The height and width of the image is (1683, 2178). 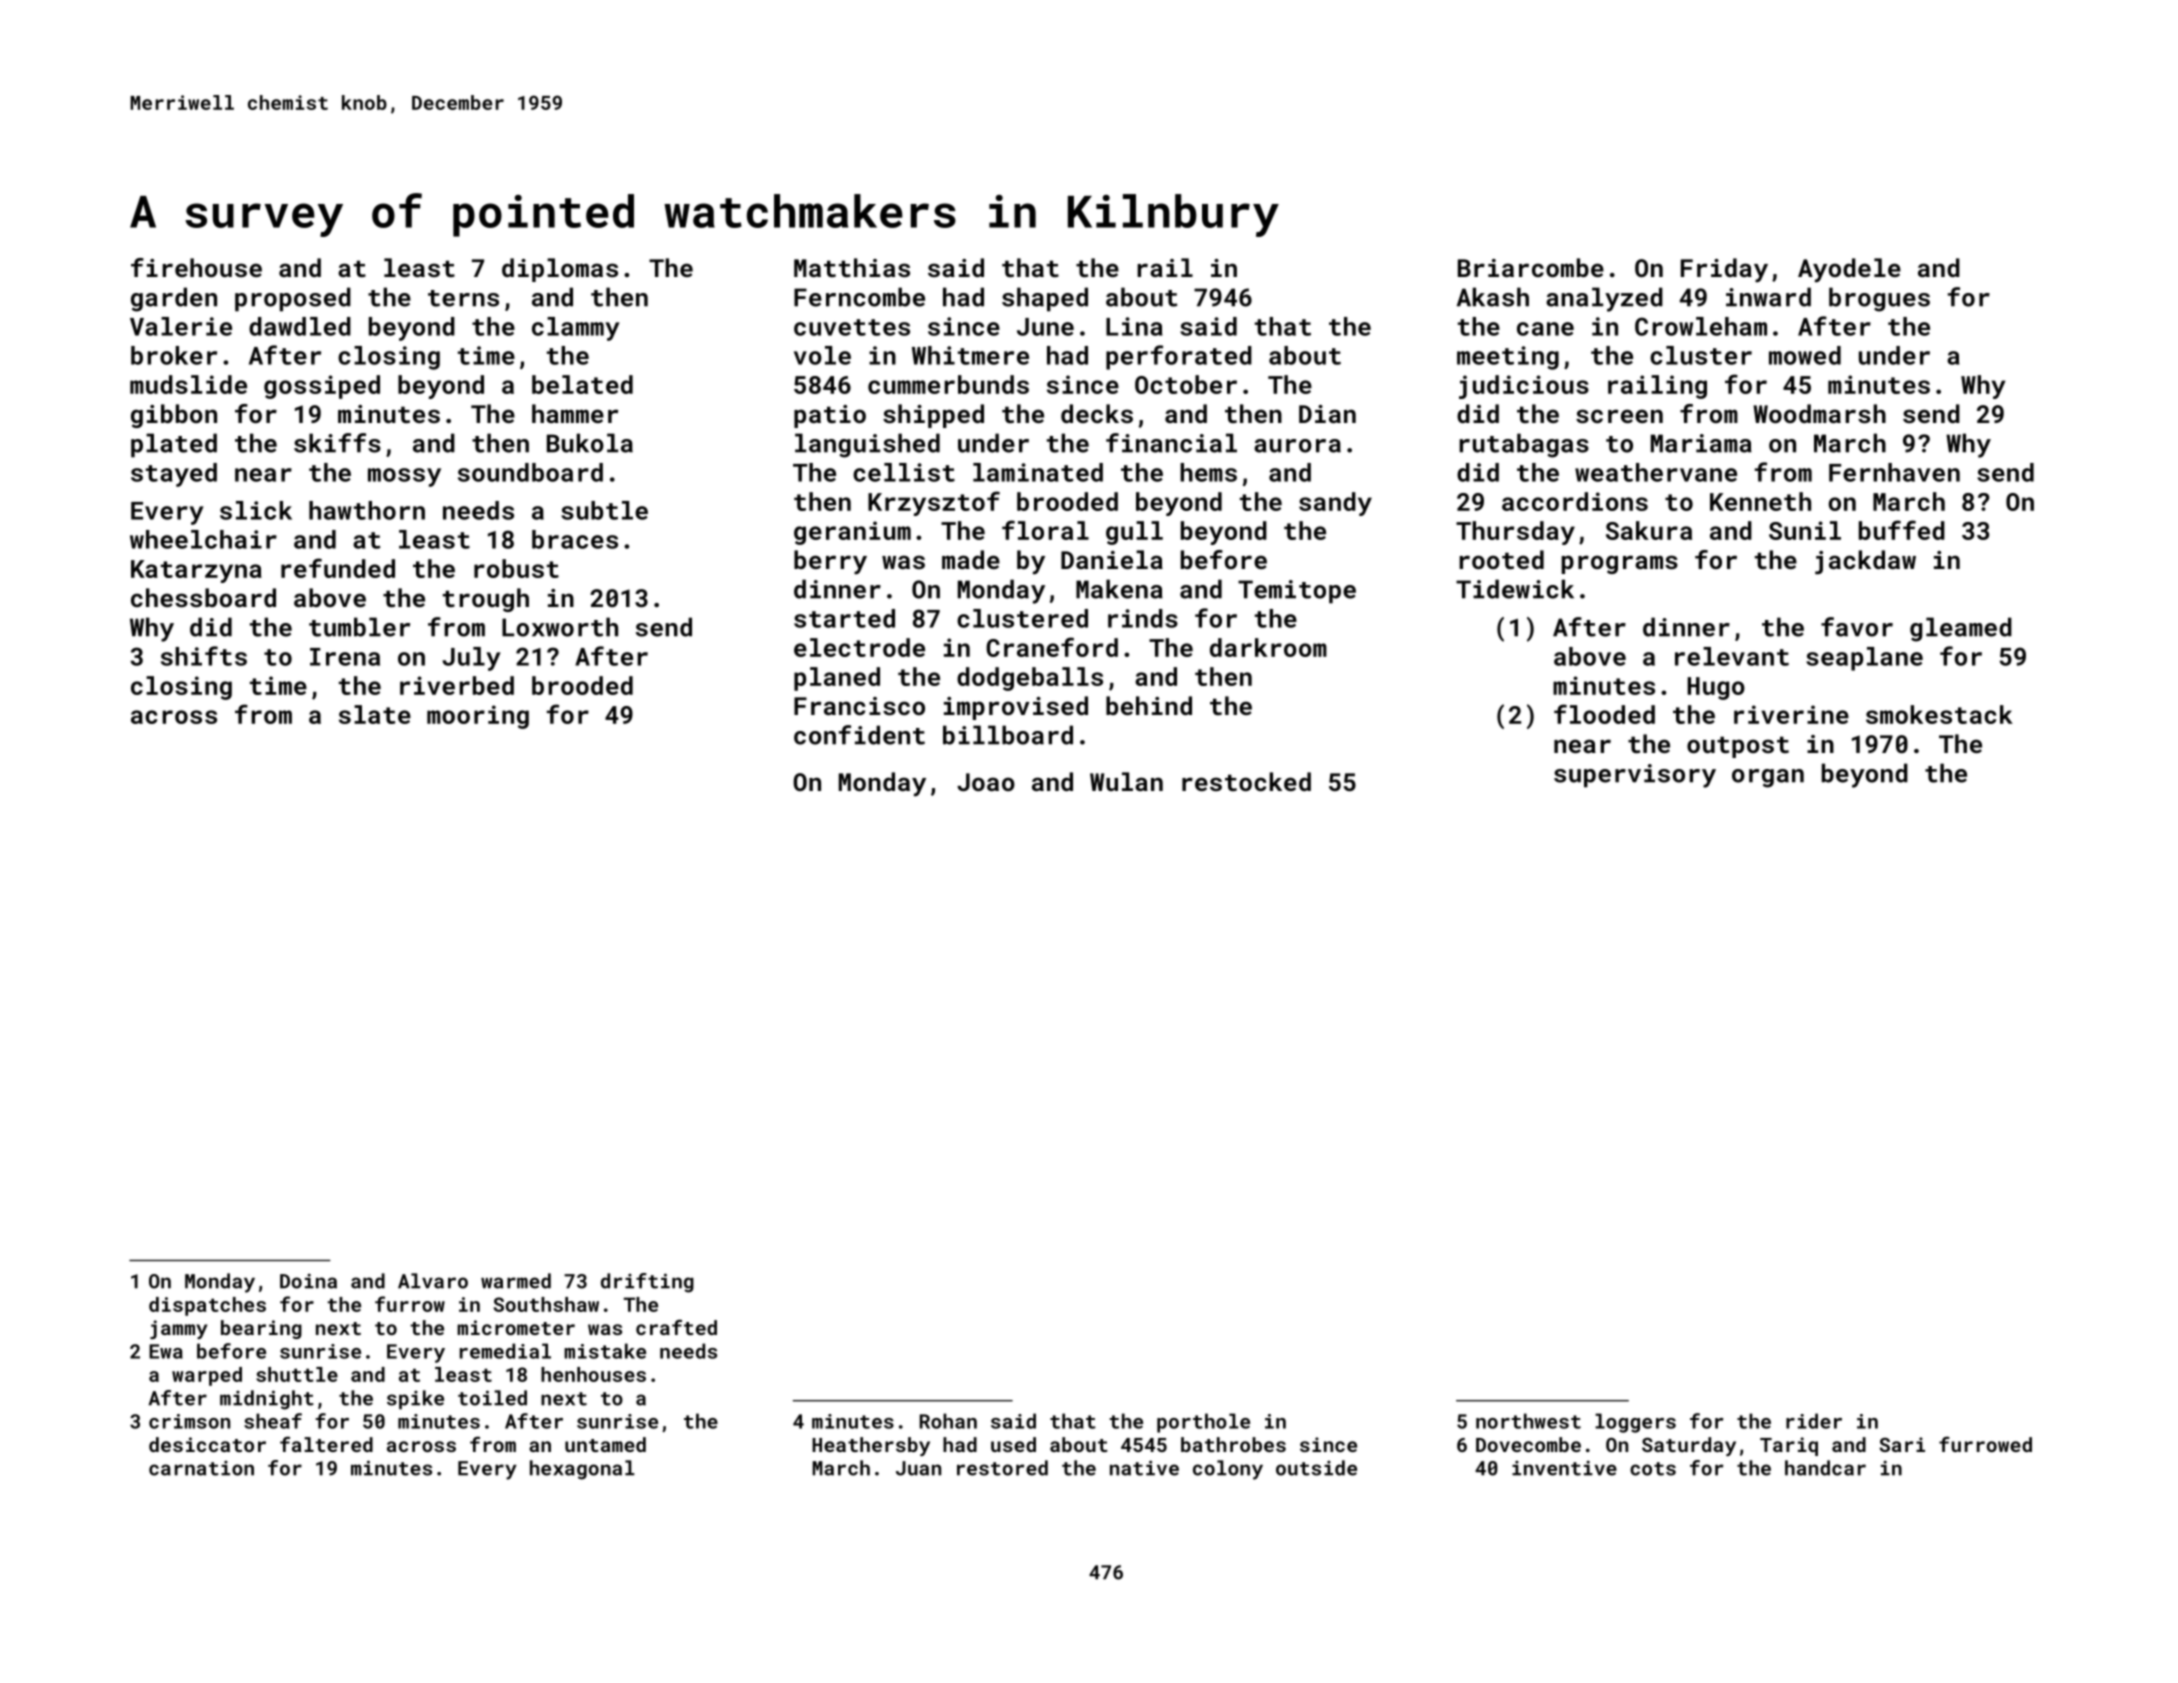 I want to click on rider, so click(x=1814, y=1421).
